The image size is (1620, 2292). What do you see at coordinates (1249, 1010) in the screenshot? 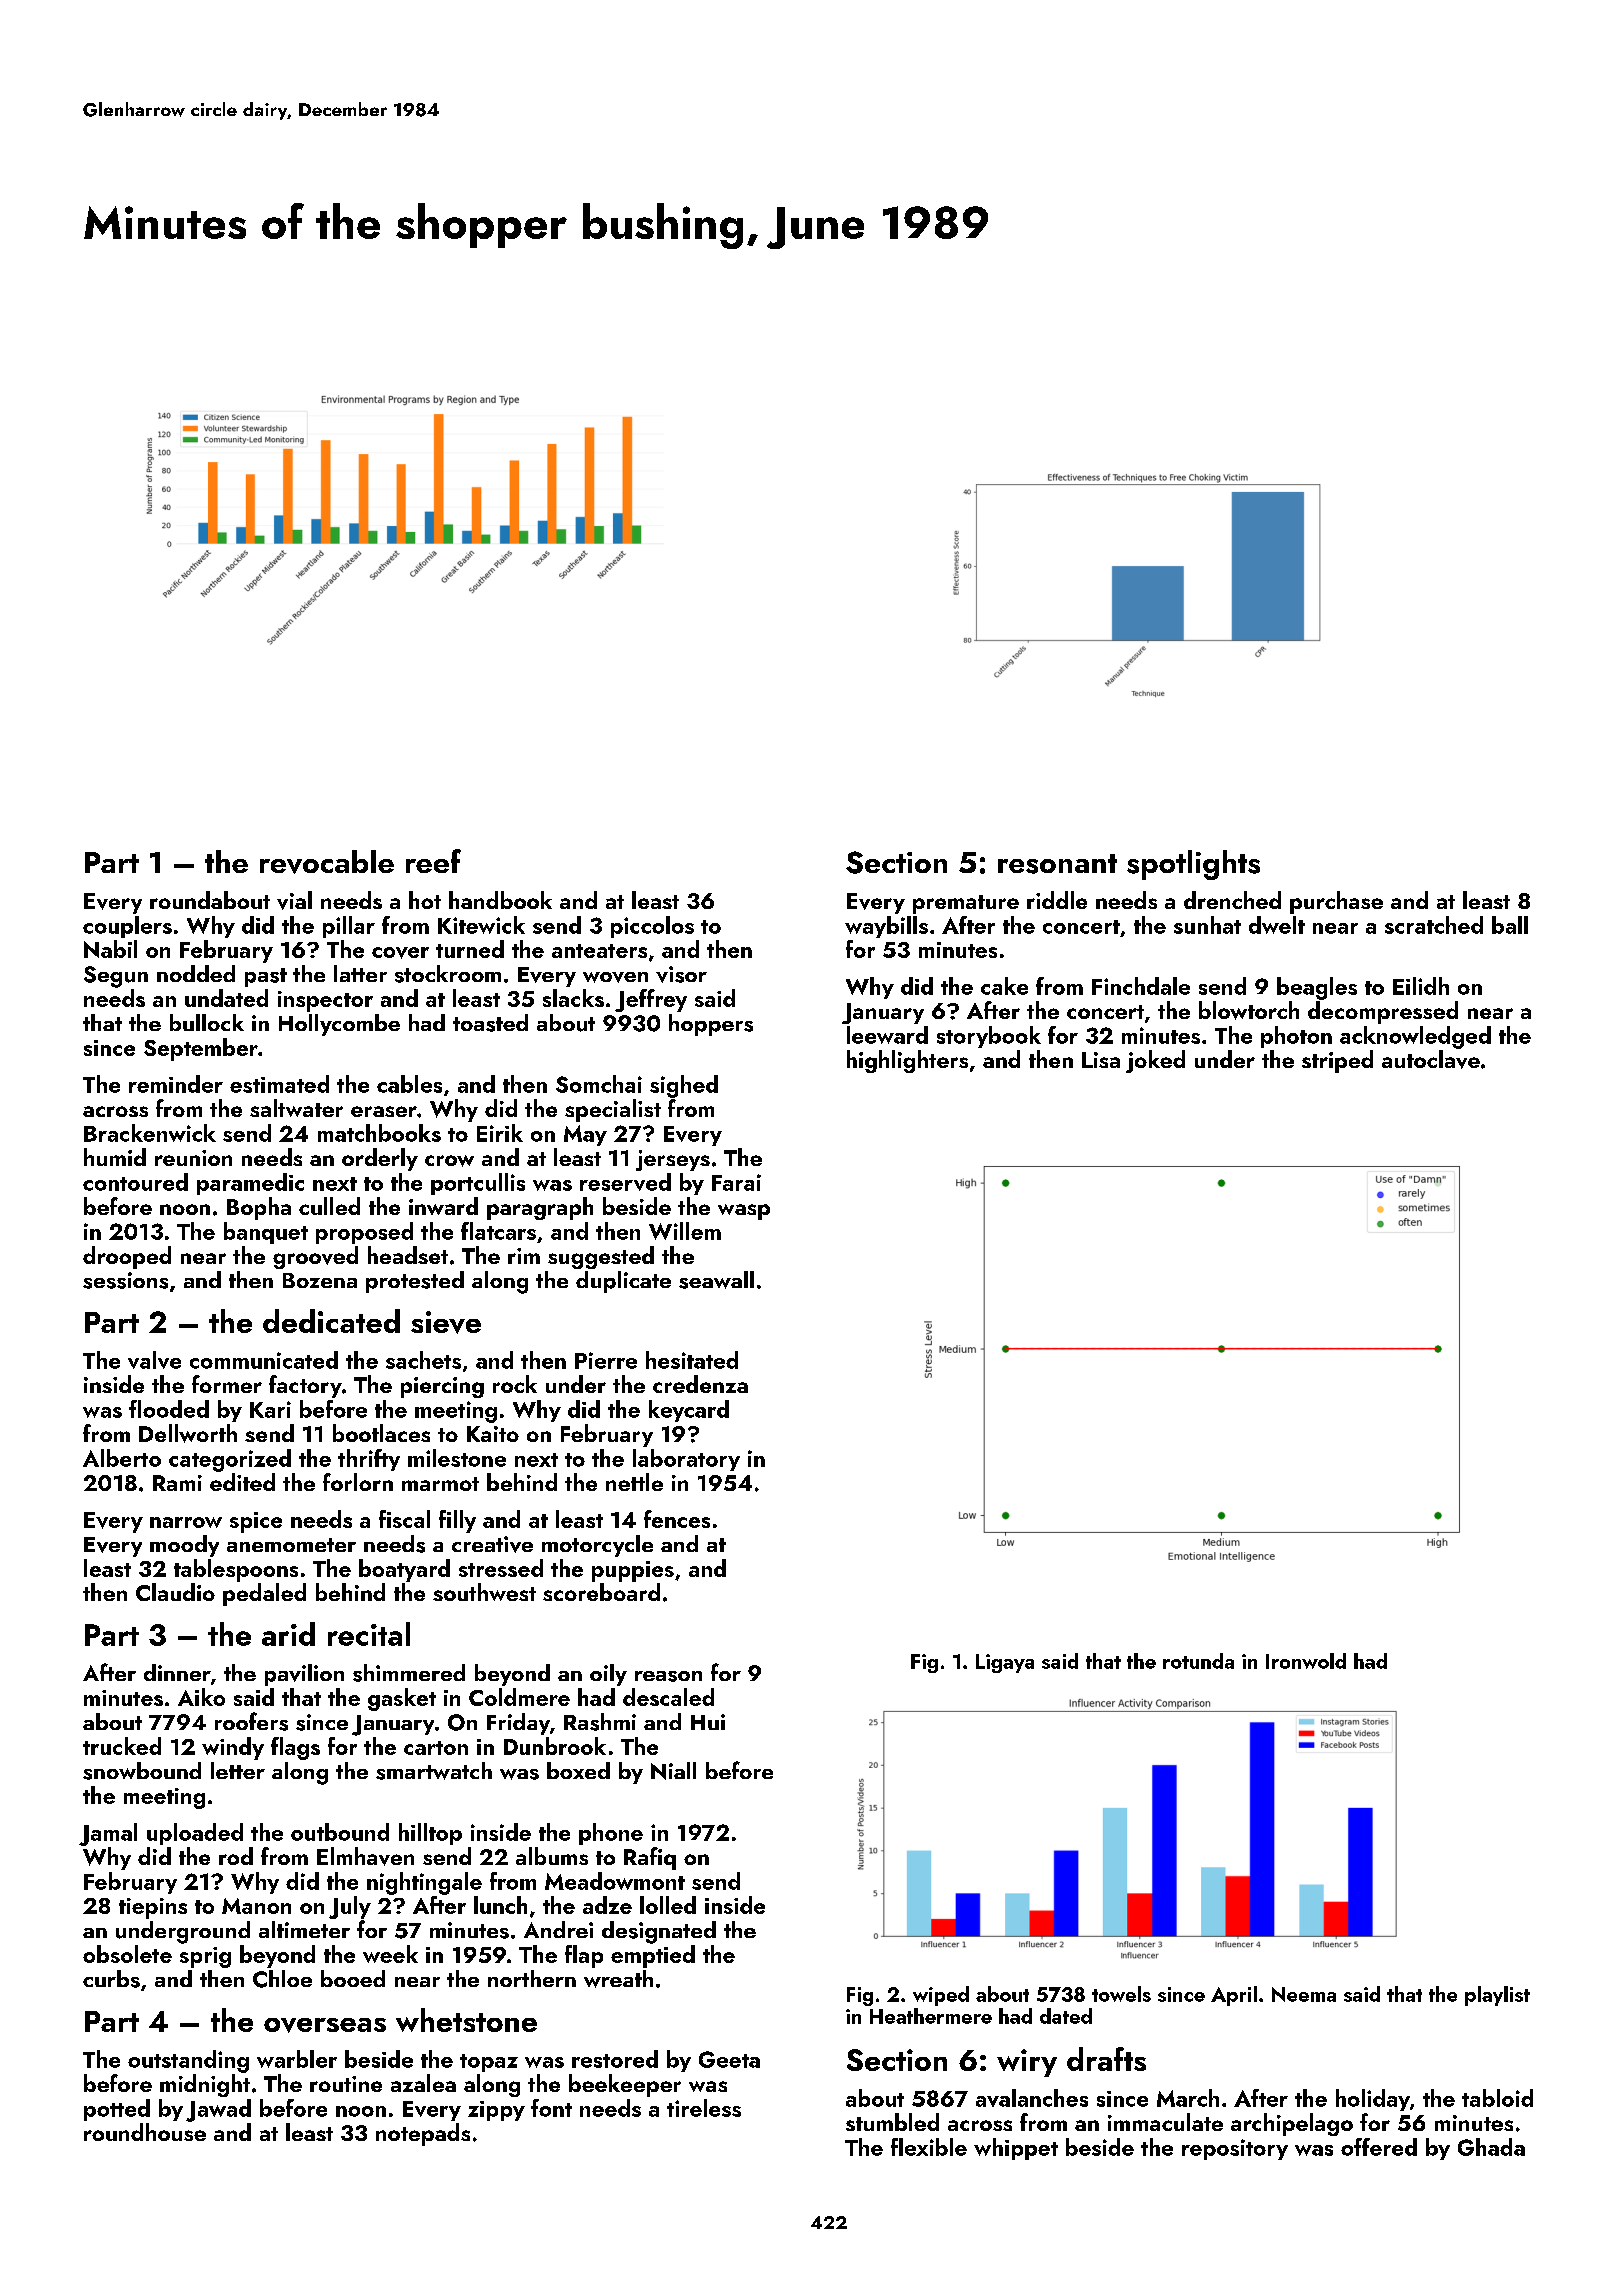
I see `blowtorch` at bounding box center [1249, 1010].
